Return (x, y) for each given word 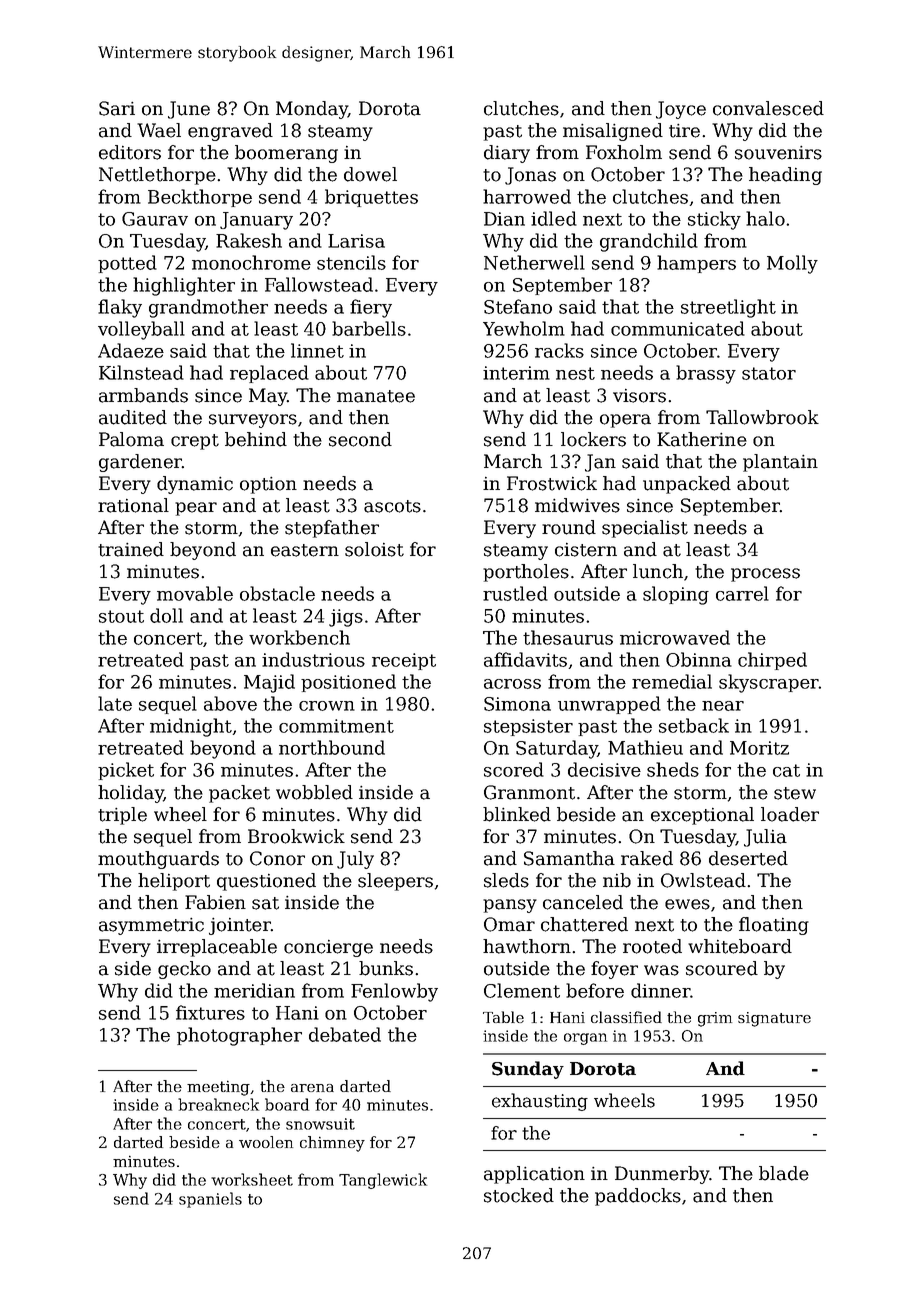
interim (516, 373)
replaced (269, 374)
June (189, 110)
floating (774, 926)
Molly (792, 264)
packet (239, 794)
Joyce (681, 110)
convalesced (768, 108)
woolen (266, 1142)
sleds (506, 880)
